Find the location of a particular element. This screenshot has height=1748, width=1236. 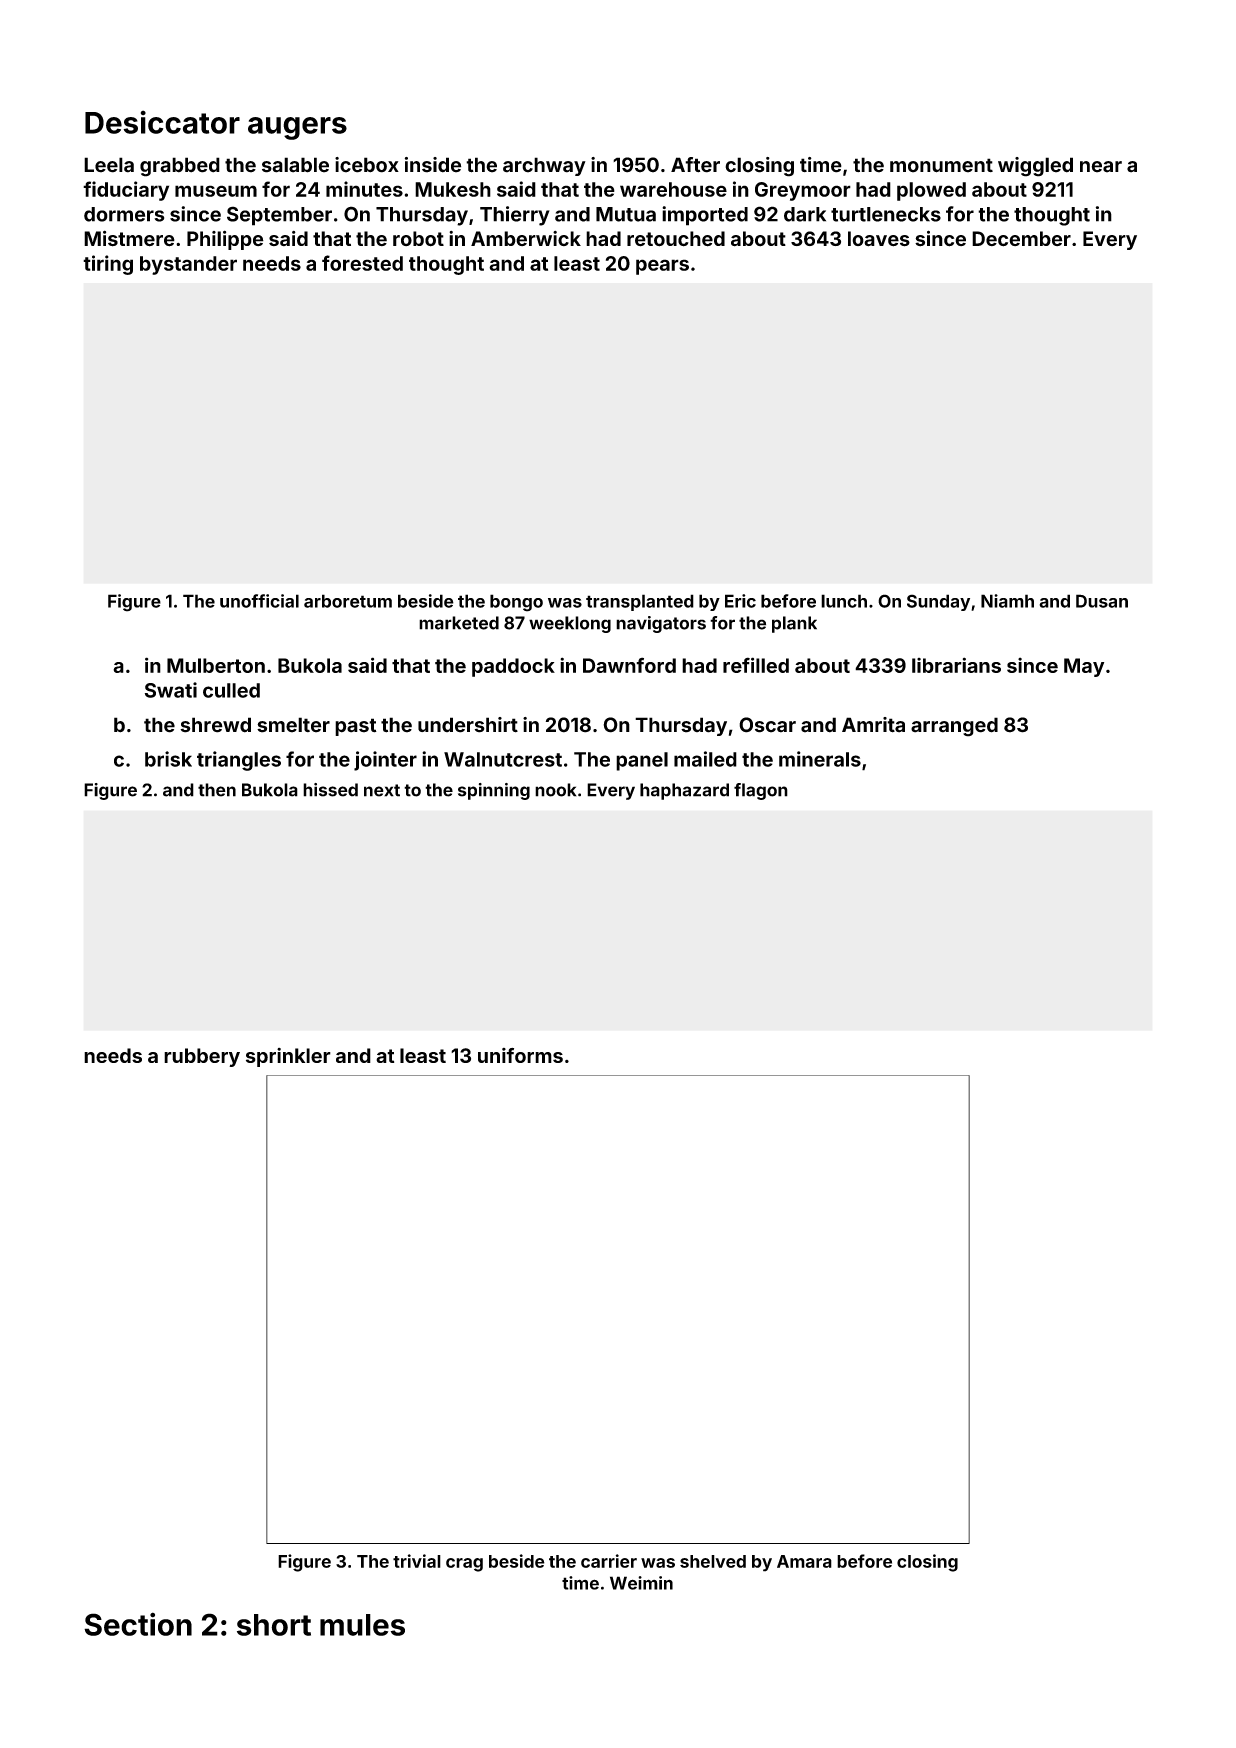

smelter is located at coordinates (293, 725).
